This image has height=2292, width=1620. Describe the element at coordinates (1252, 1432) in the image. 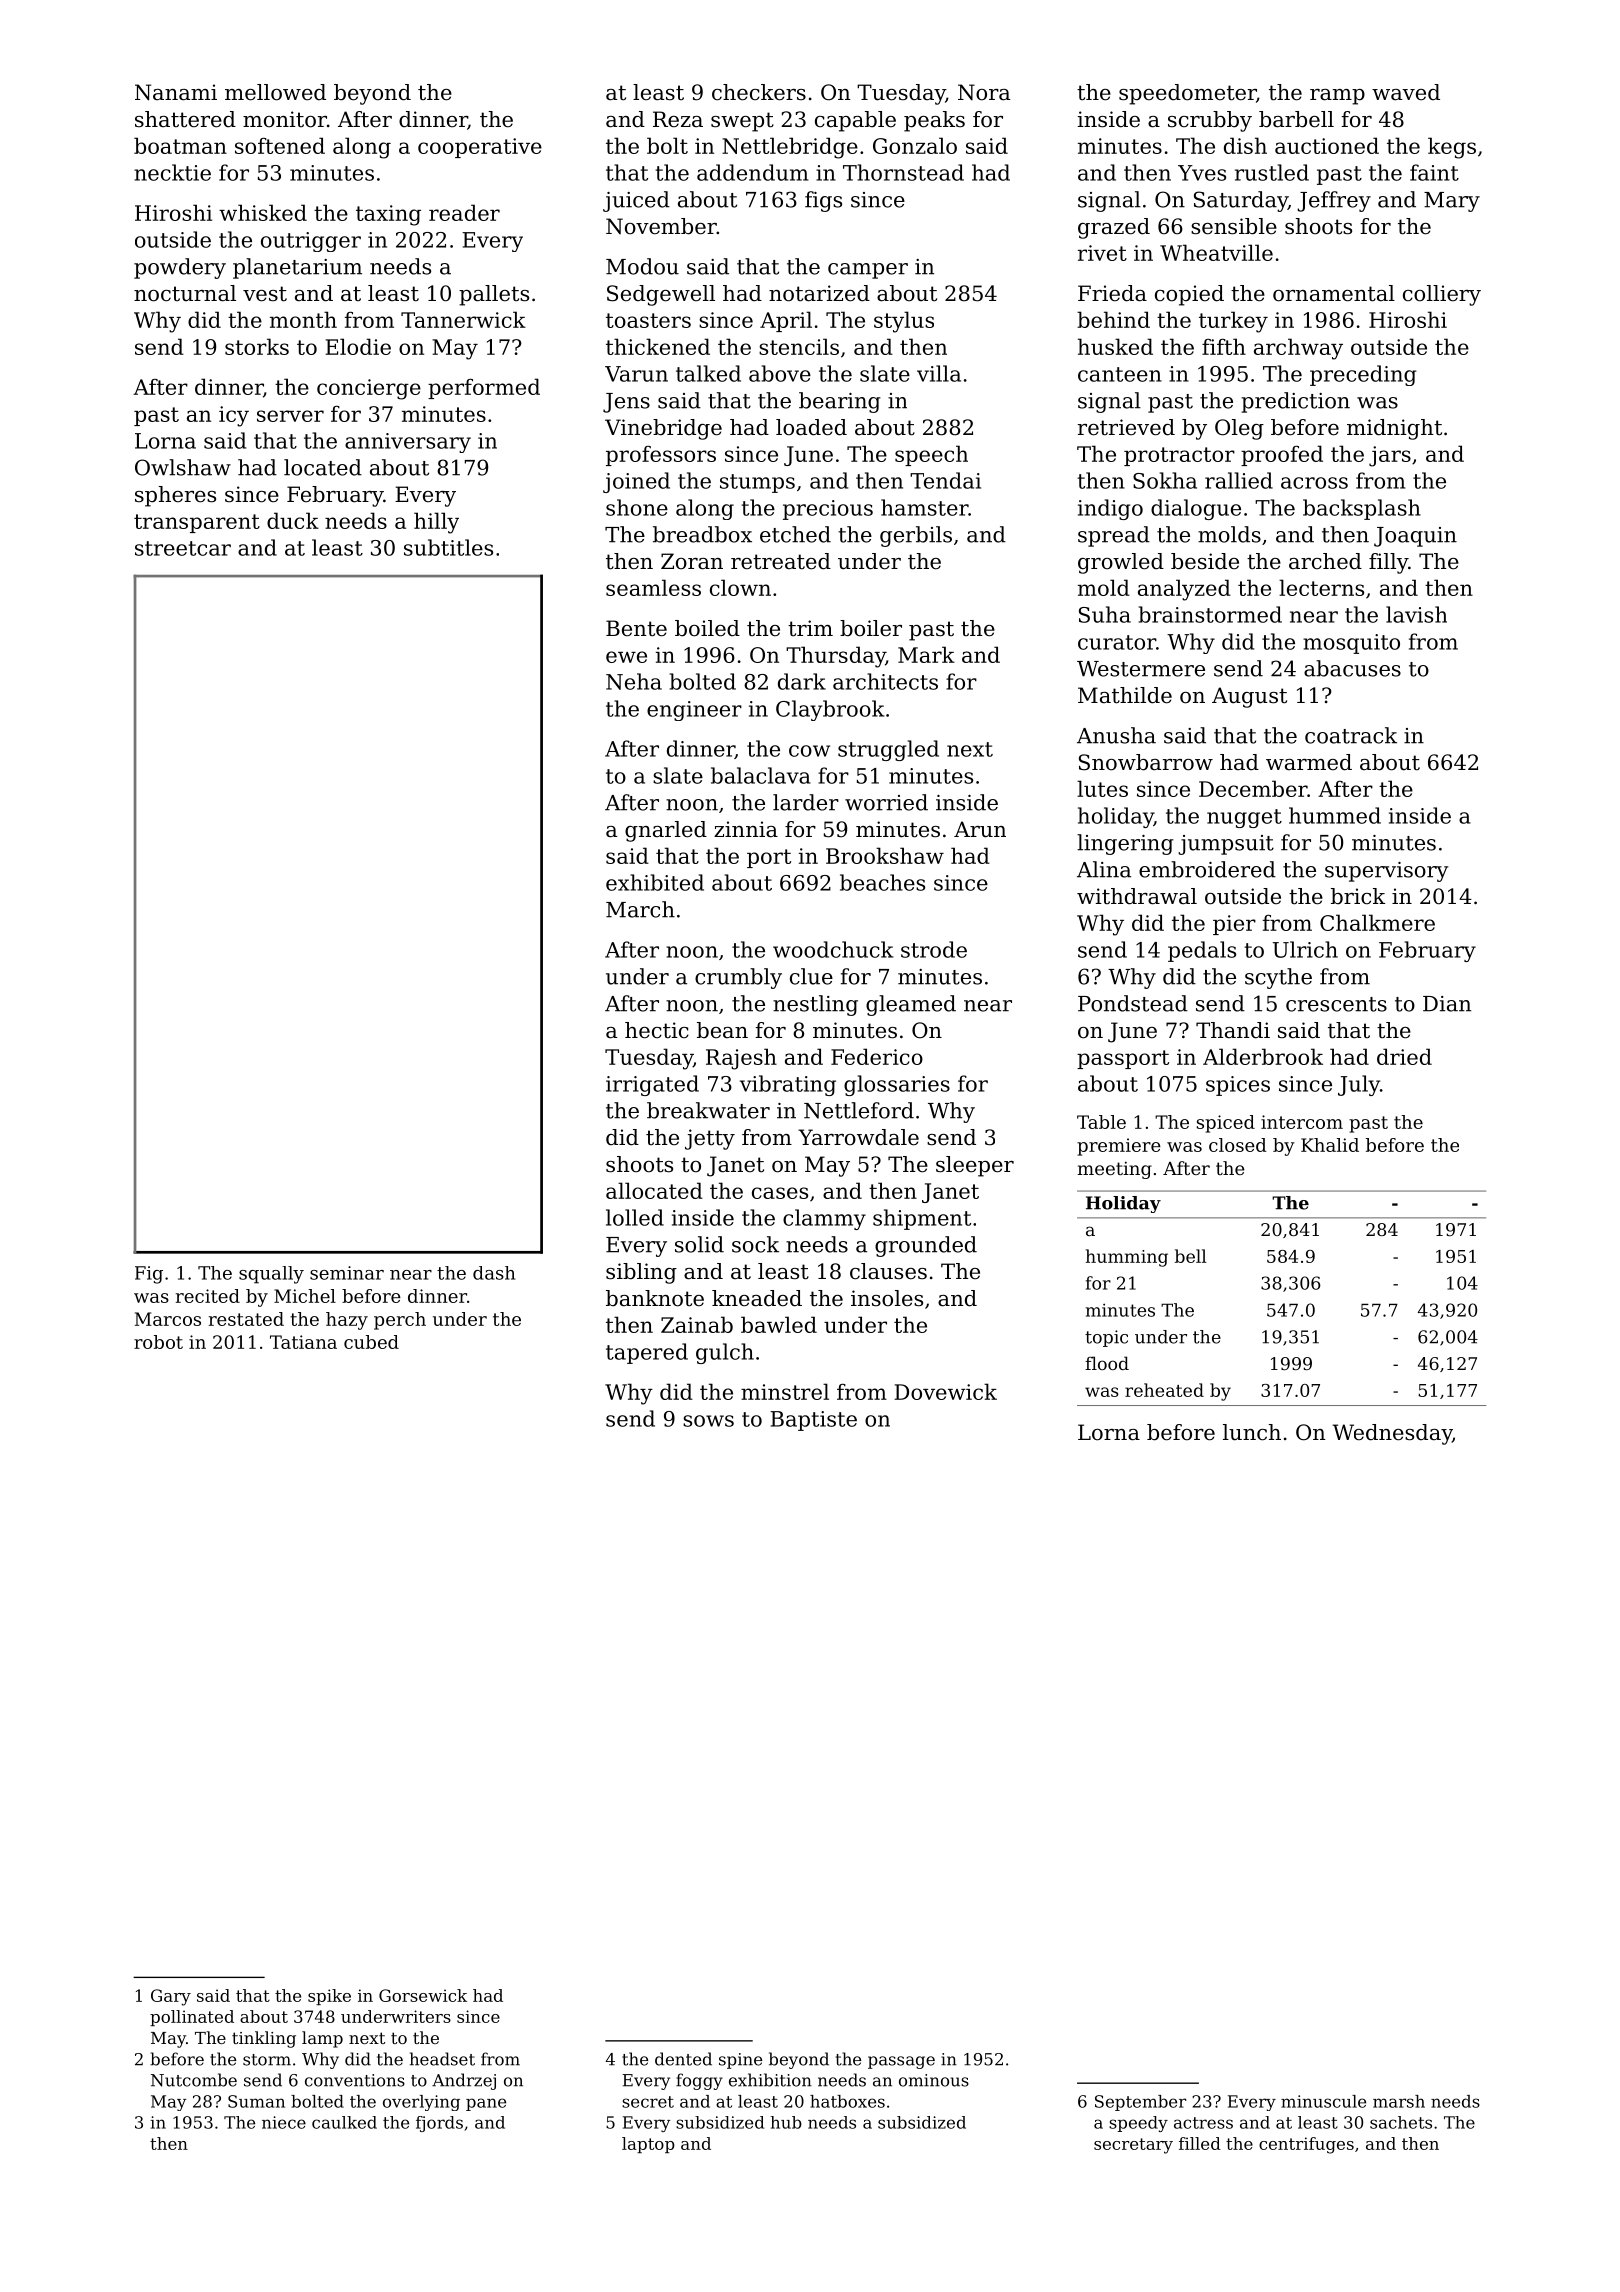

I see `lunch` at that location.
